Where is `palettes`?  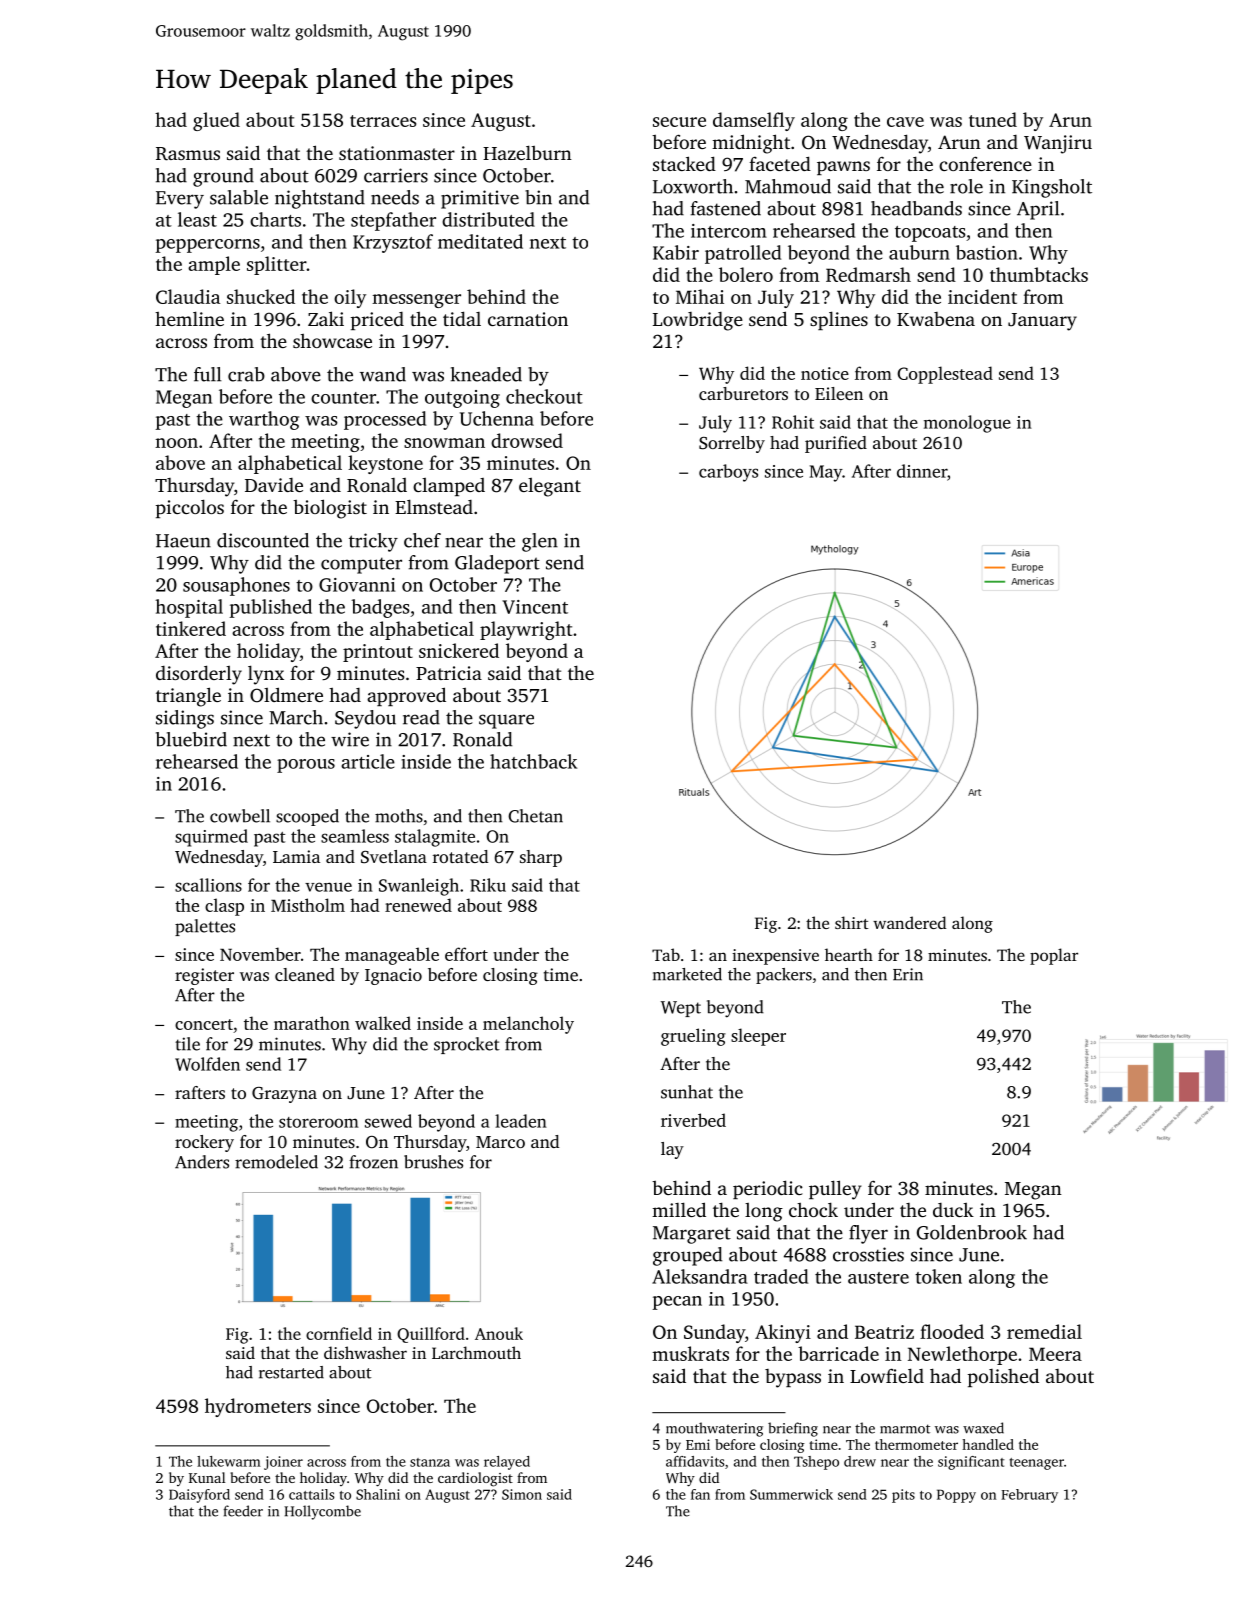
palettes is located at coordinates (205, 927).
